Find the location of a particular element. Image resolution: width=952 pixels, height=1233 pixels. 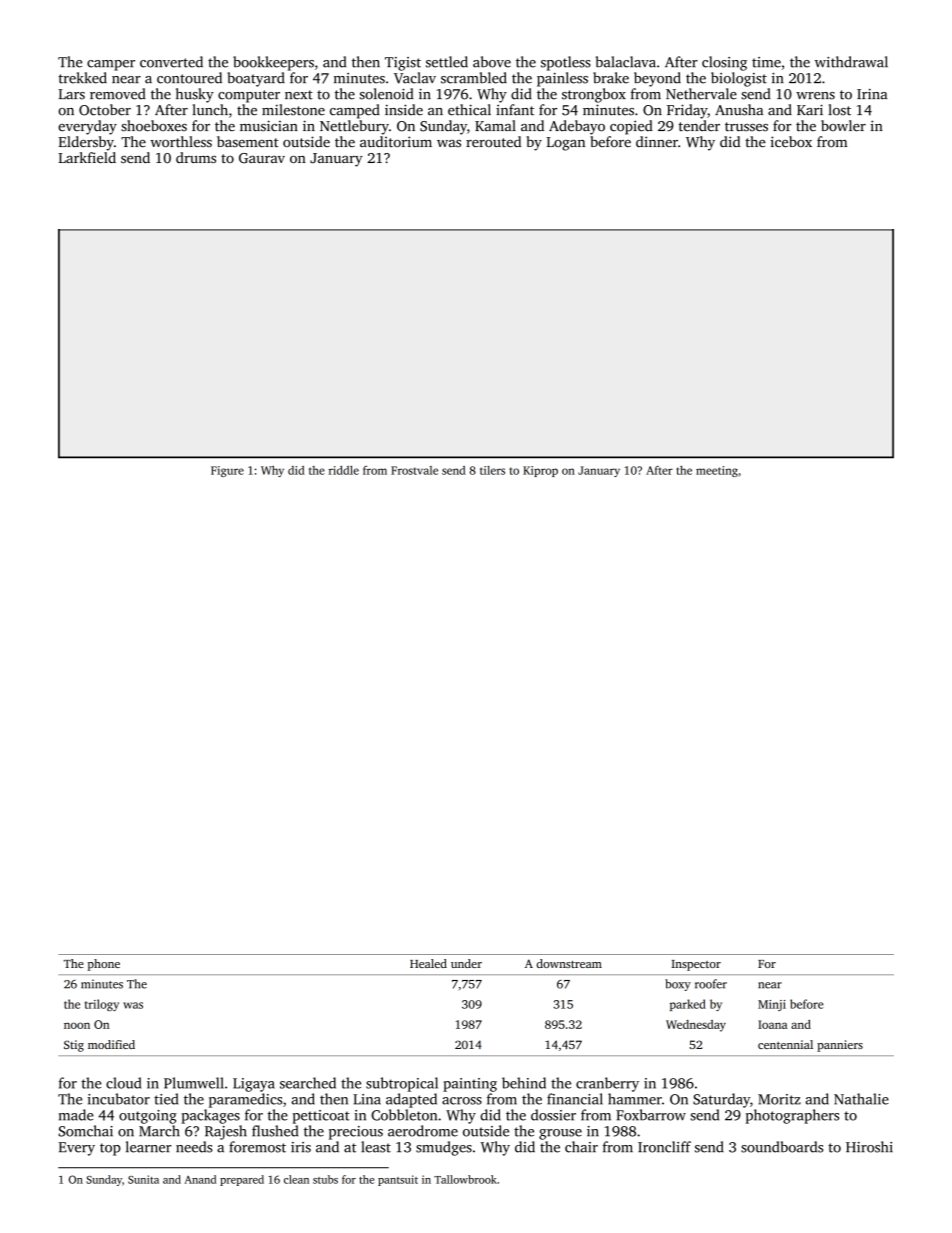

Kiprop is located at coordinates (540, 471).
